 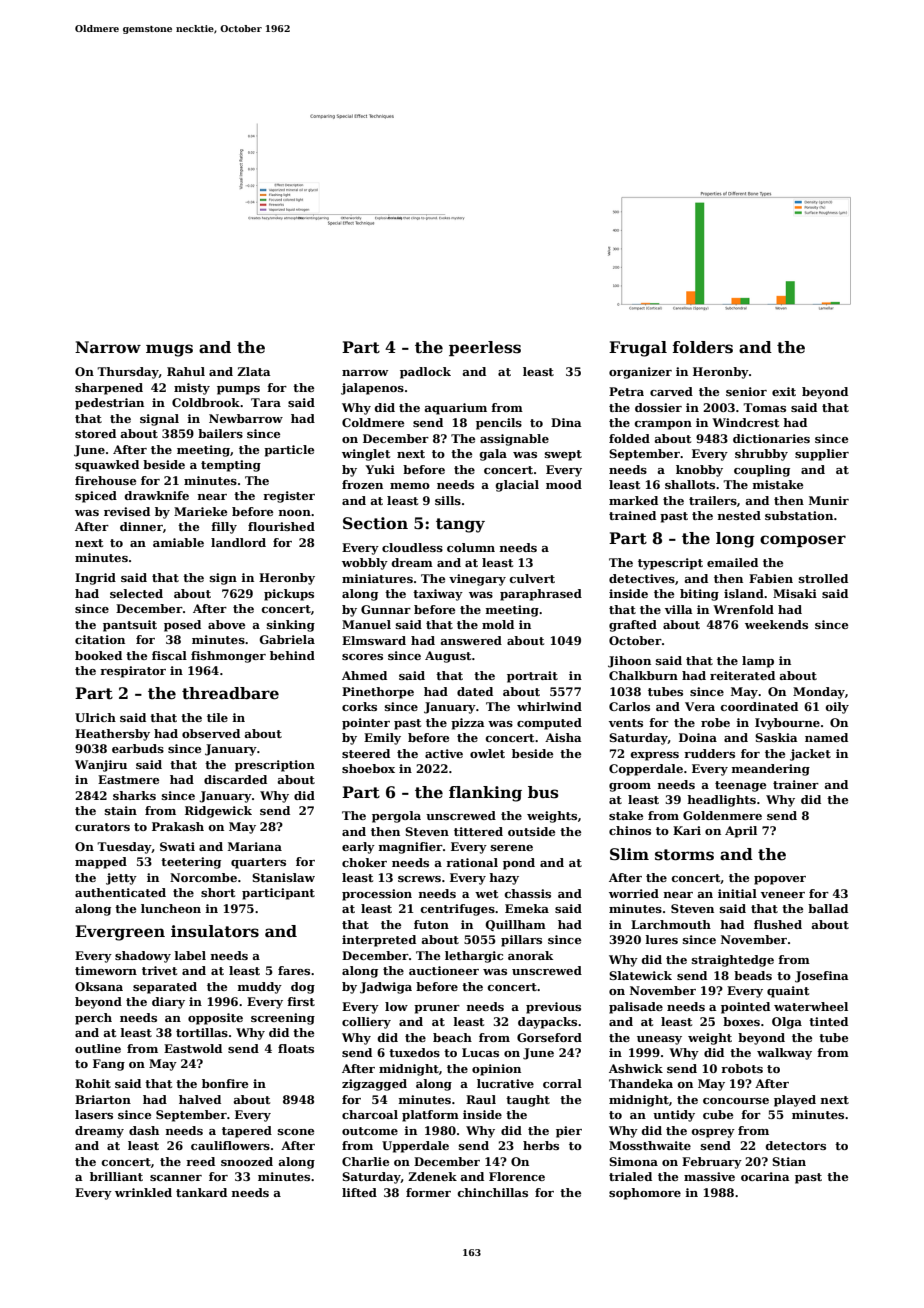 What do you see at coordinates (828, 1021) in the screenshot?
I see `tinted` at bounding box center [828, 1021].
